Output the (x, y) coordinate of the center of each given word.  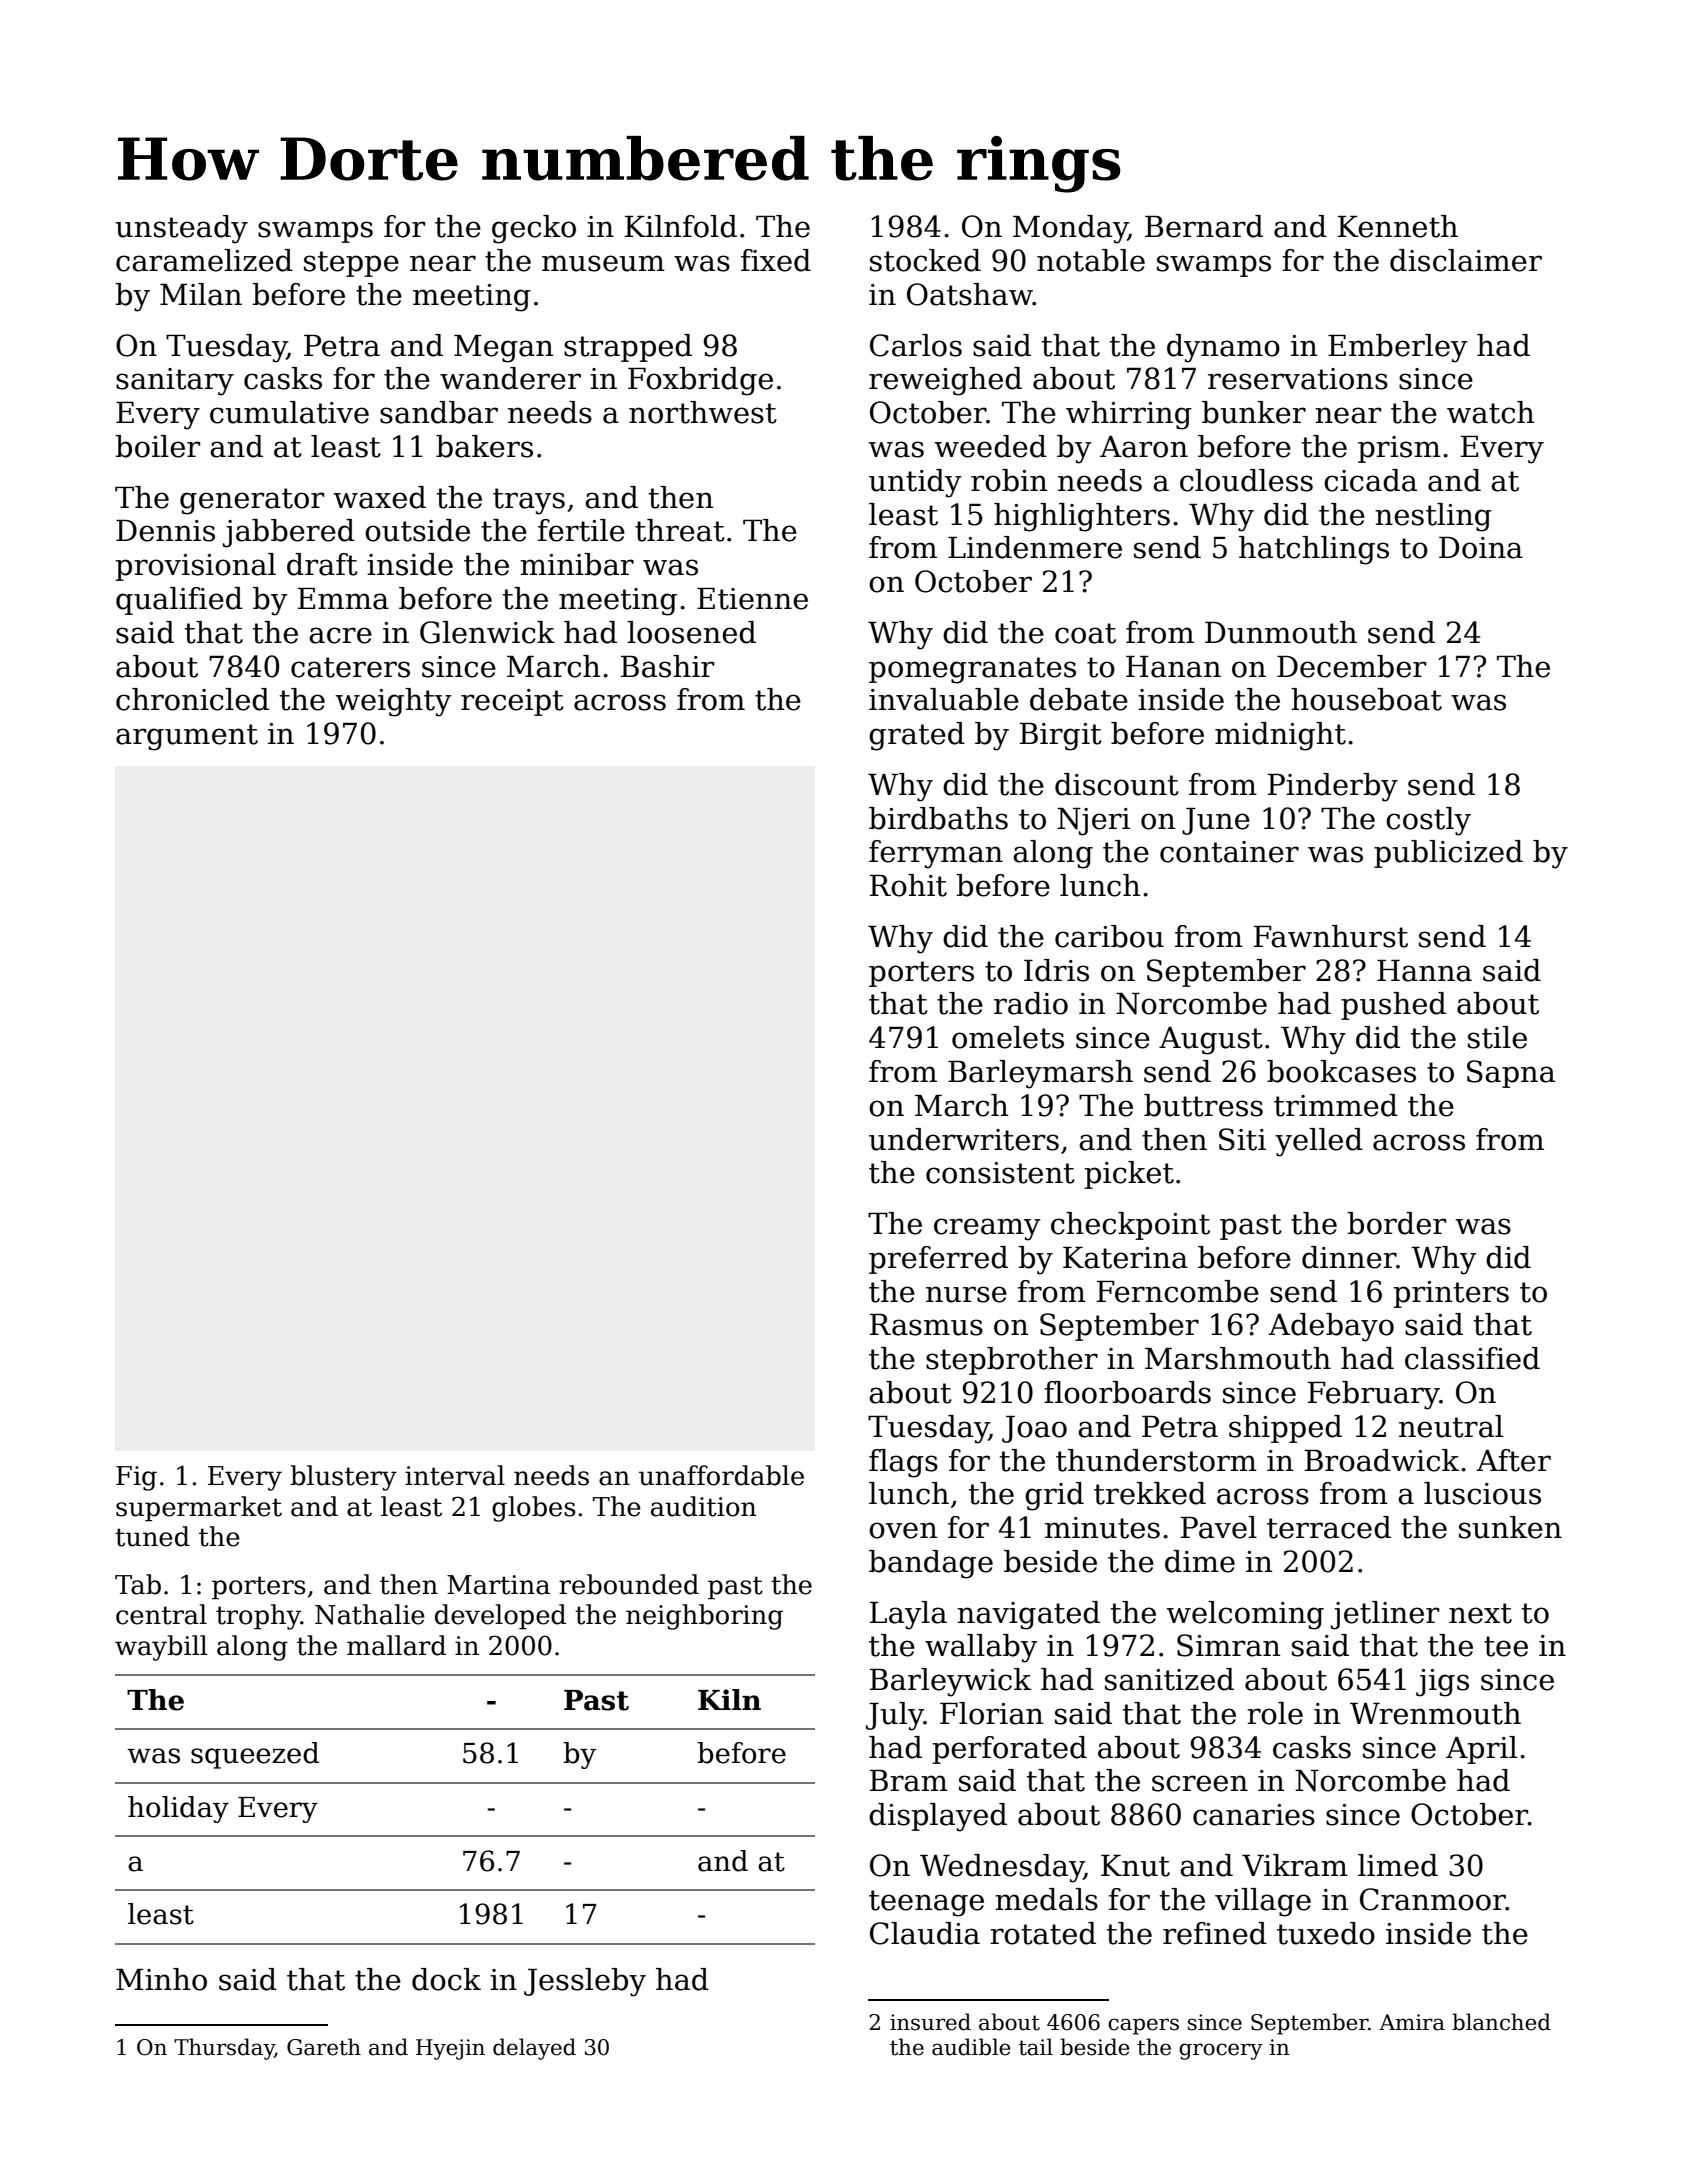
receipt (512, 702)
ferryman (936, 854)
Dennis (165, 531)
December (1351, 666)
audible (971, 2047)
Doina (1481, 548)
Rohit (908, 885)
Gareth (324, 2047)
